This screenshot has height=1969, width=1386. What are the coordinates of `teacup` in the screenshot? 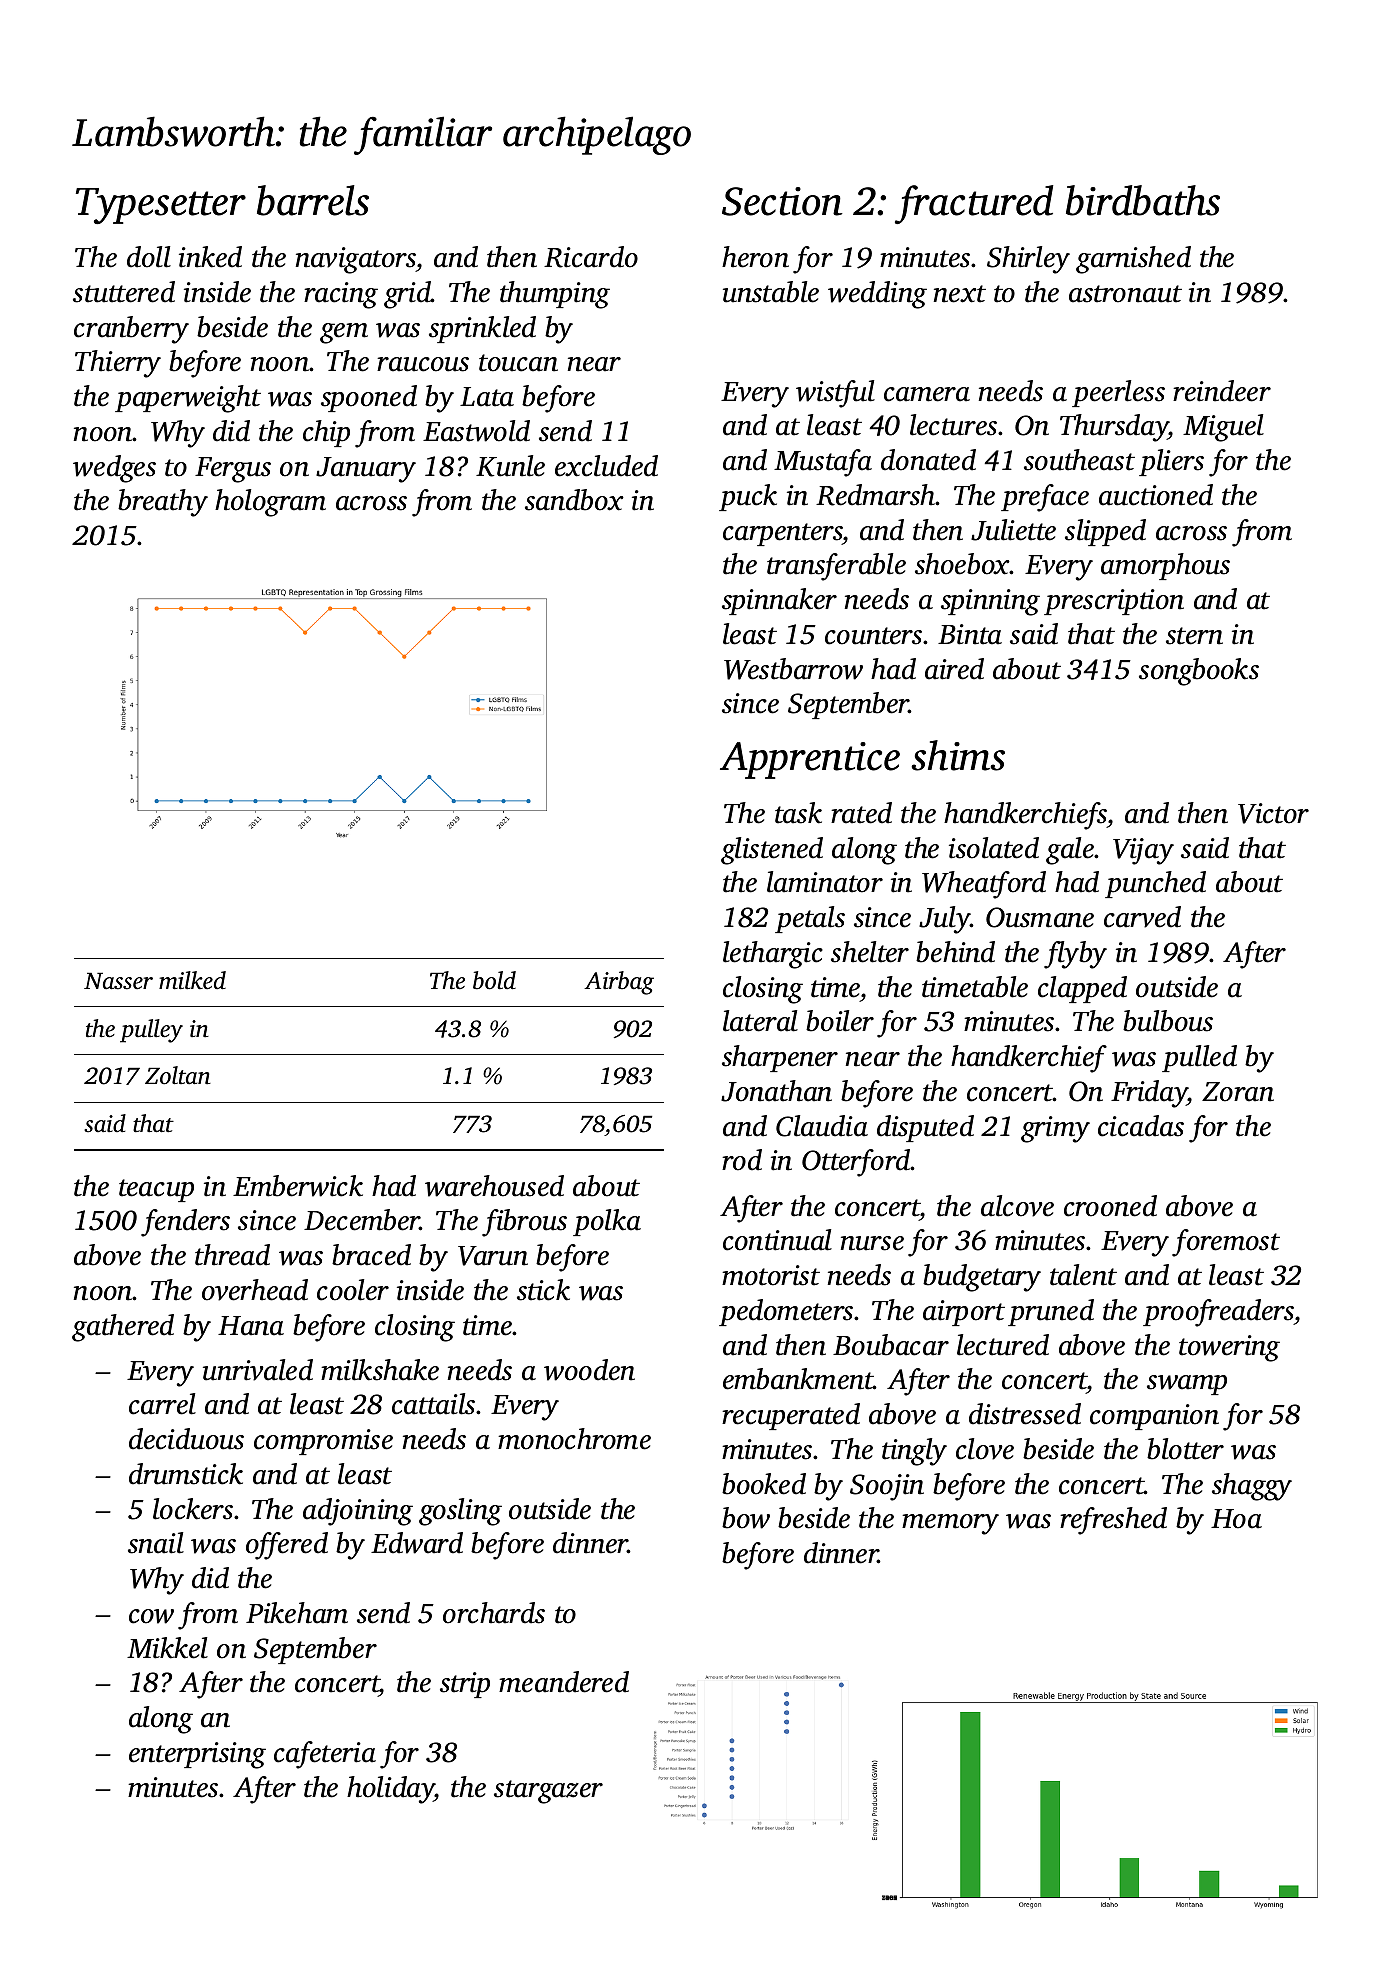 It's located at (156, 1190).
